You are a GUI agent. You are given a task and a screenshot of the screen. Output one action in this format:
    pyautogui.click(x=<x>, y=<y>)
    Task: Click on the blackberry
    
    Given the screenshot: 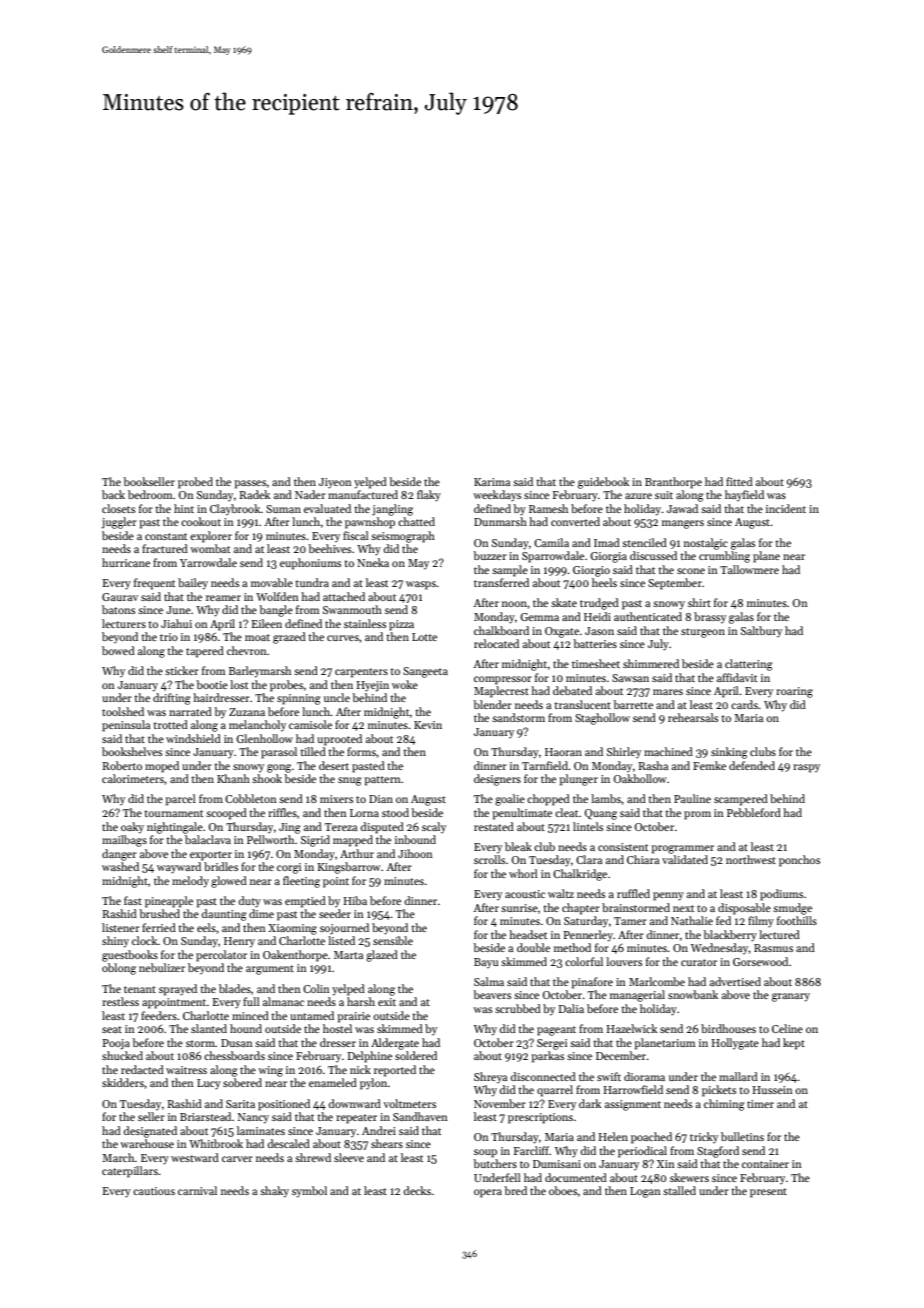 What is the action you would take?
    pyautogui.click(x=730, y=936)
